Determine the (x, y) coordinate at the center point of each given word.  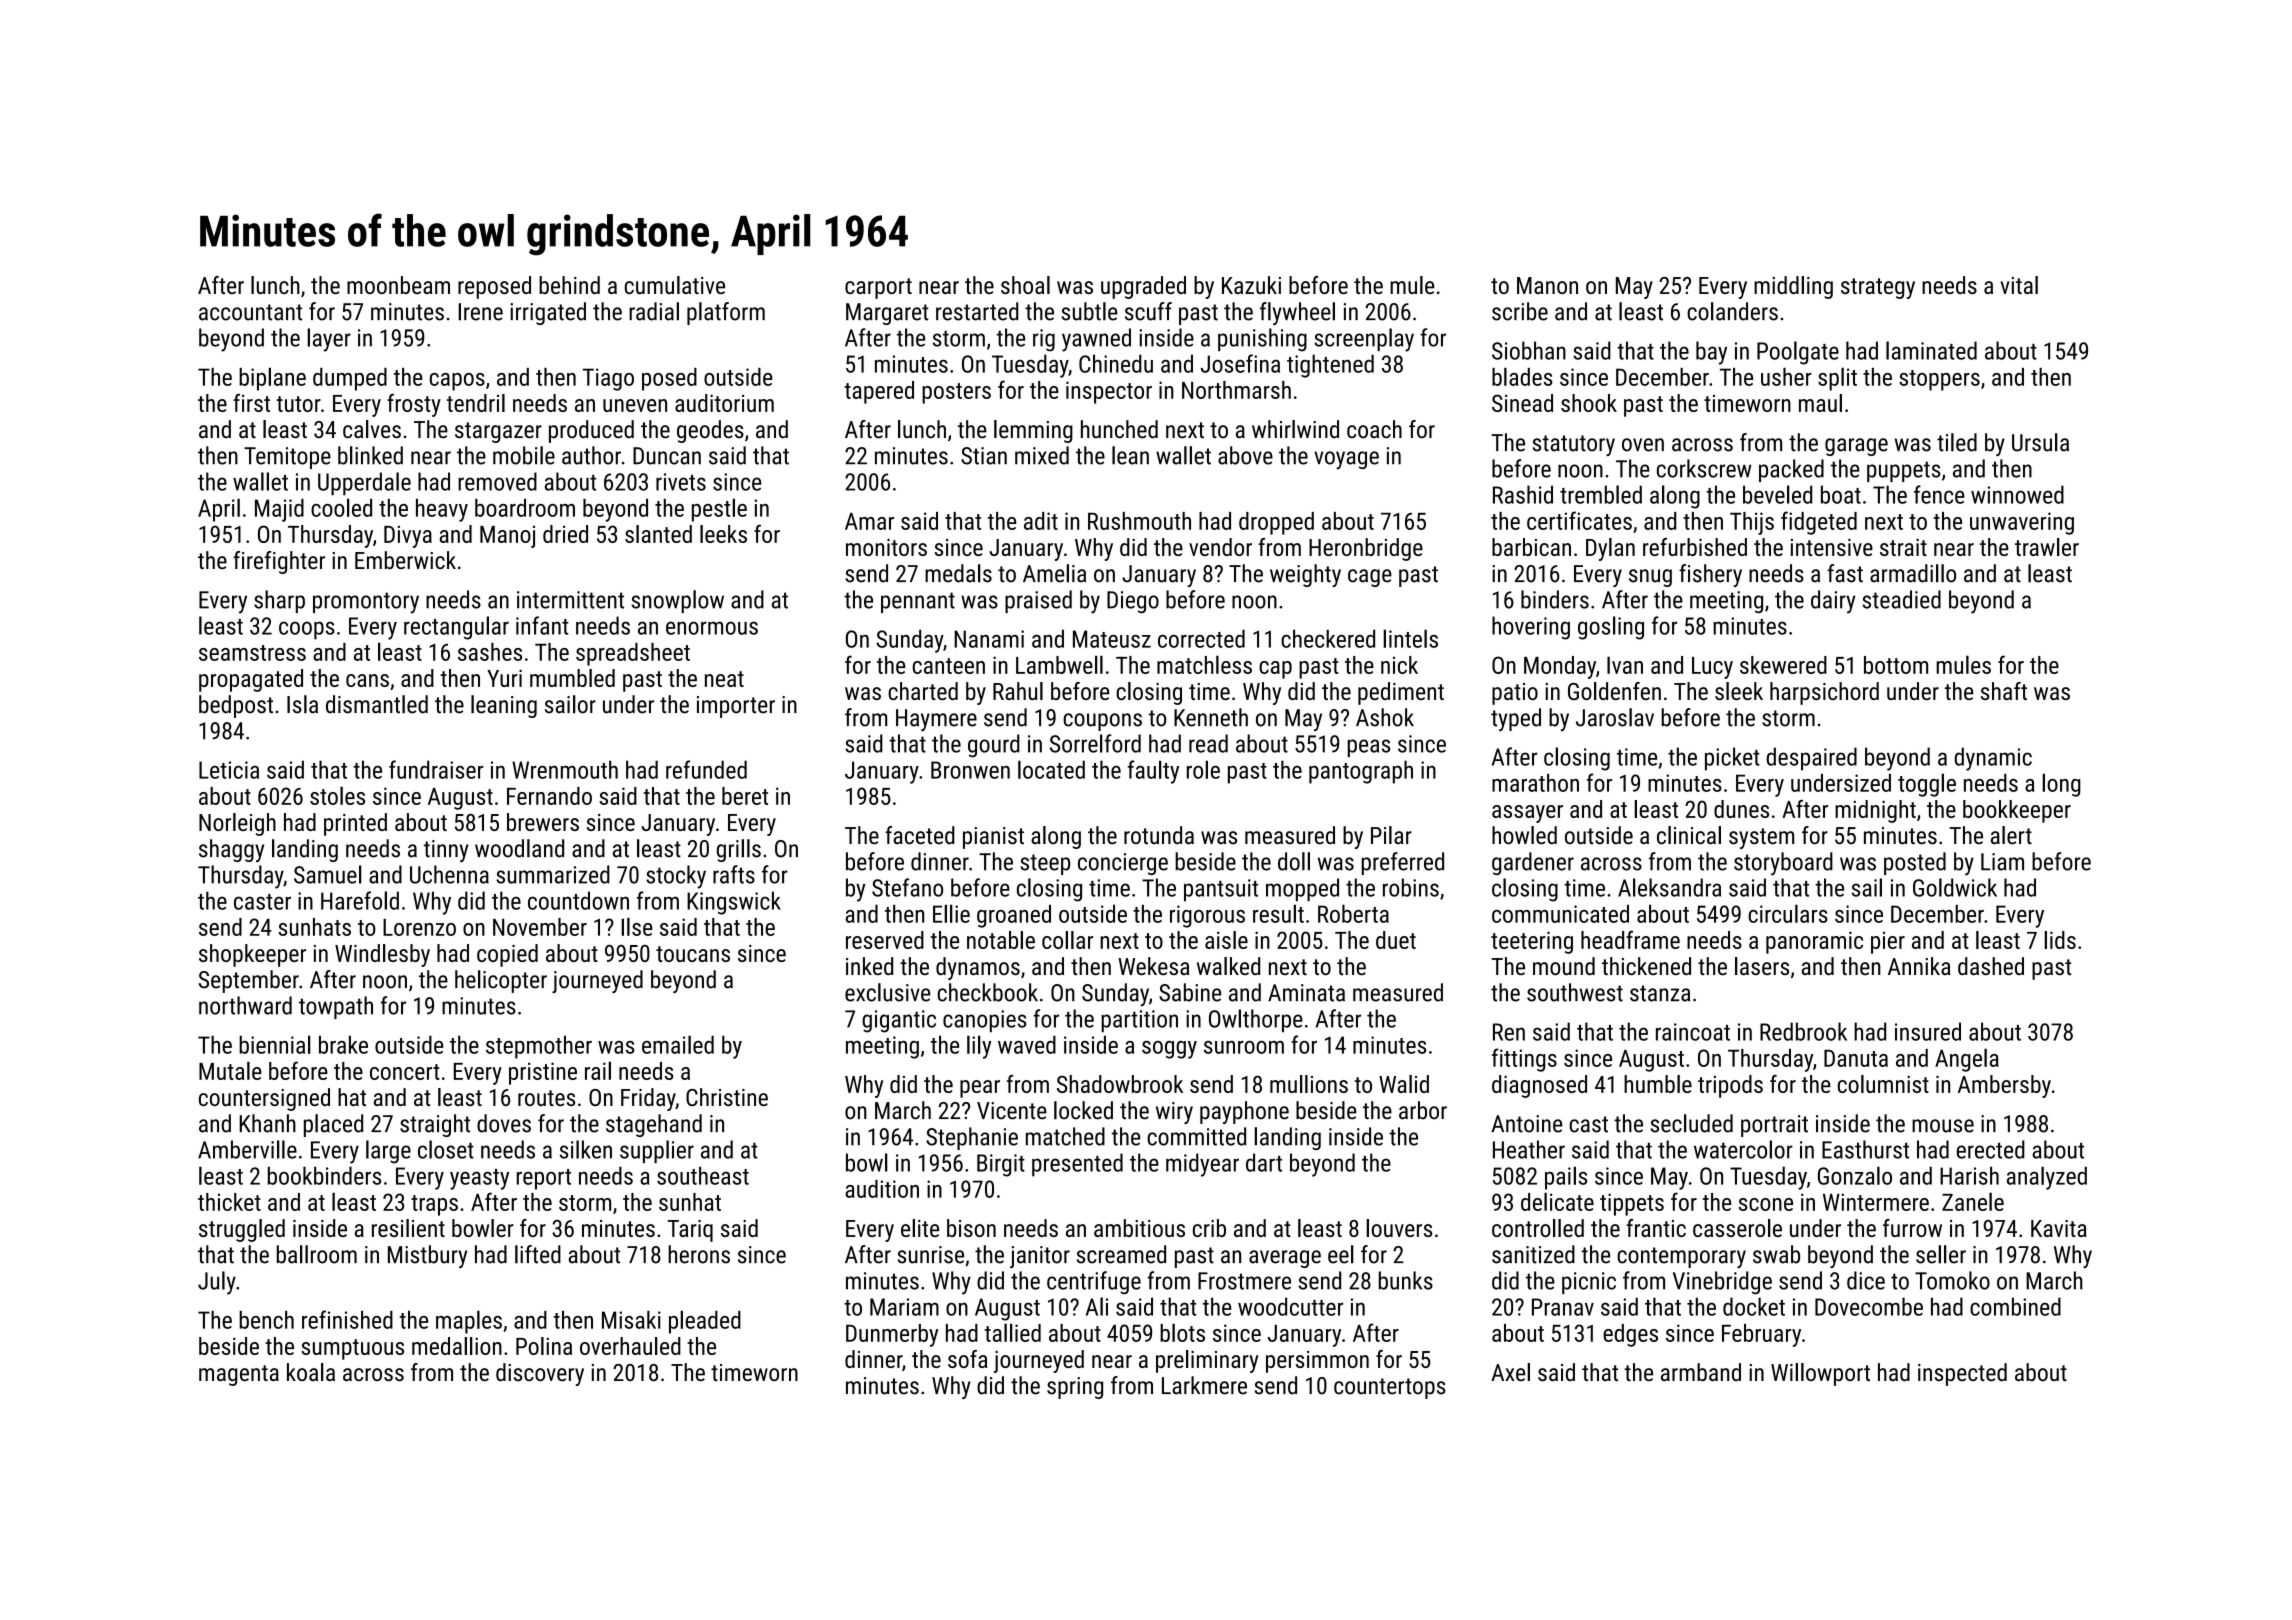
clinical (1689, 835)
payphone (1244, 1112)
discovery (540, 1374)
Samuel (328, 874)
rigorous (1207, 916)
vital (2019, 285)
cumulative (675, 285)
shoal (1025, 285)
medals (958, 573)
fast (1845, 573)
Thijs (1752, 523)
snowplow (677, 601)
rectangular (456, 628)
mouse (1943, 1126)
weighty (1305, 575)
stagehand (654, 1125)
